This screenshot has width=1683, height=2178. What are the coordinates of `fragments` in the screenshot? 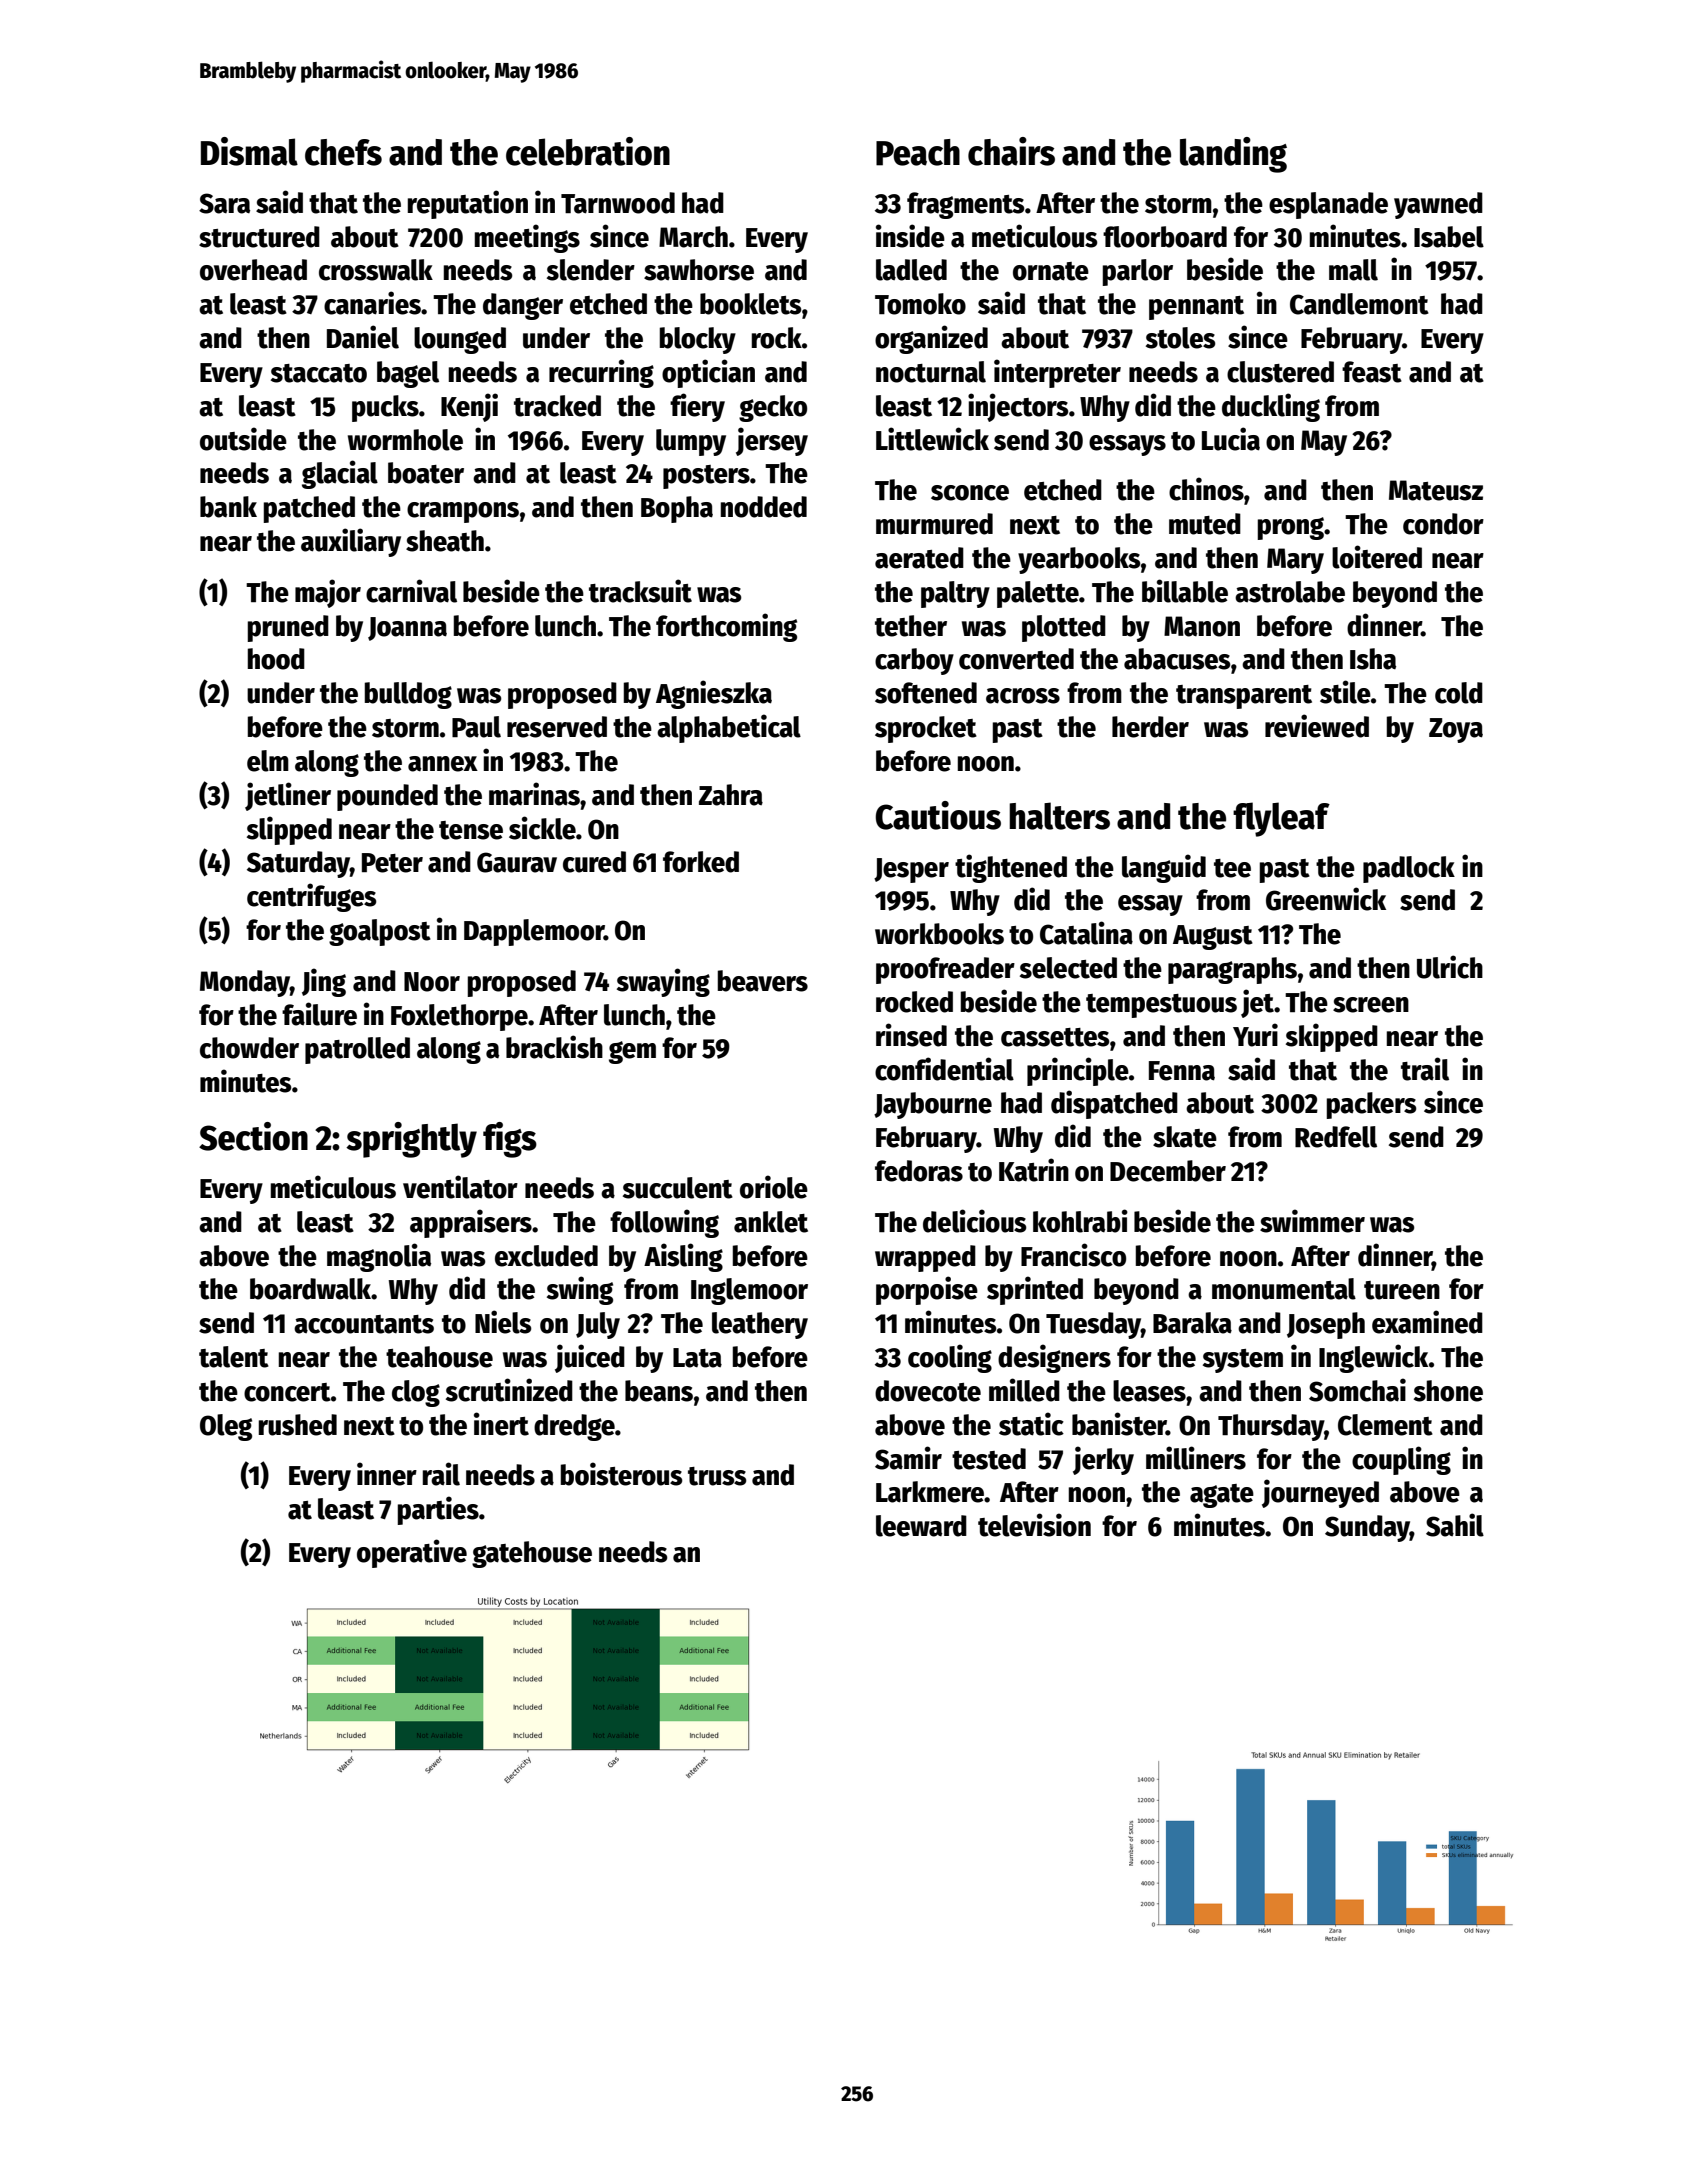 It's located at (966, 205).
